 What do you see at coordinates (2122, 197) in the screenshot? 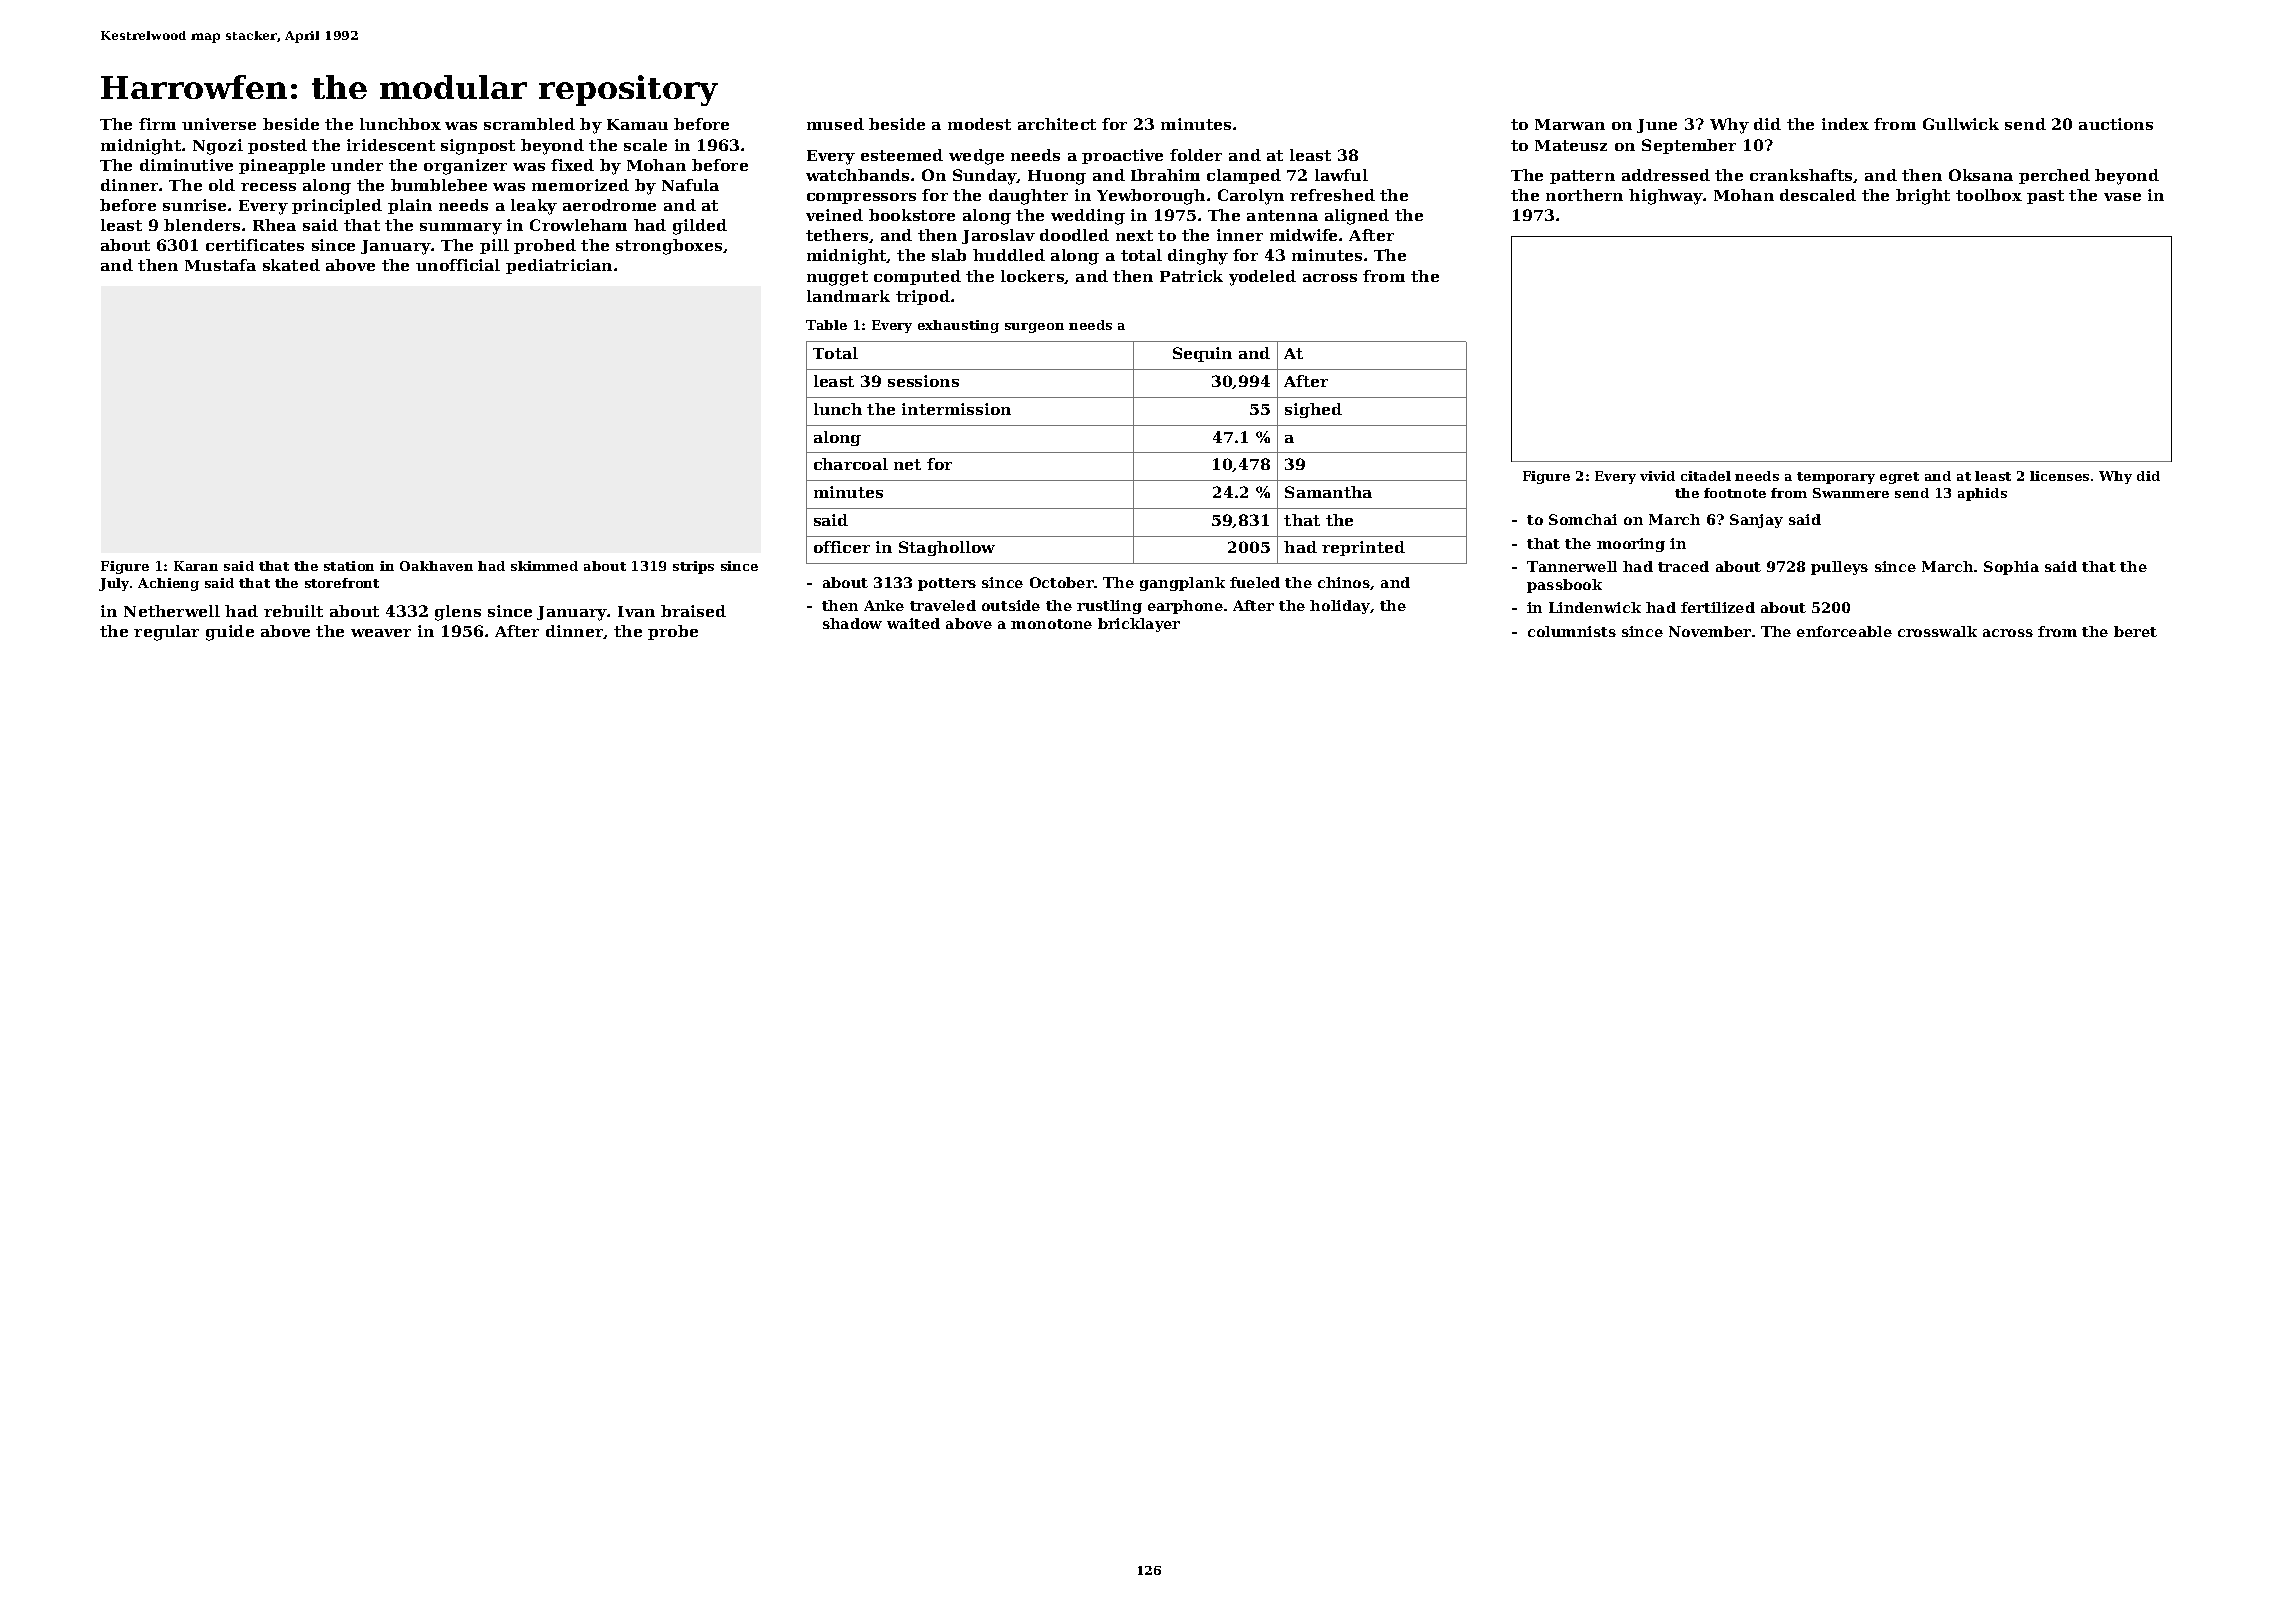
I see `vase` at bounding box center [2122, 197].
